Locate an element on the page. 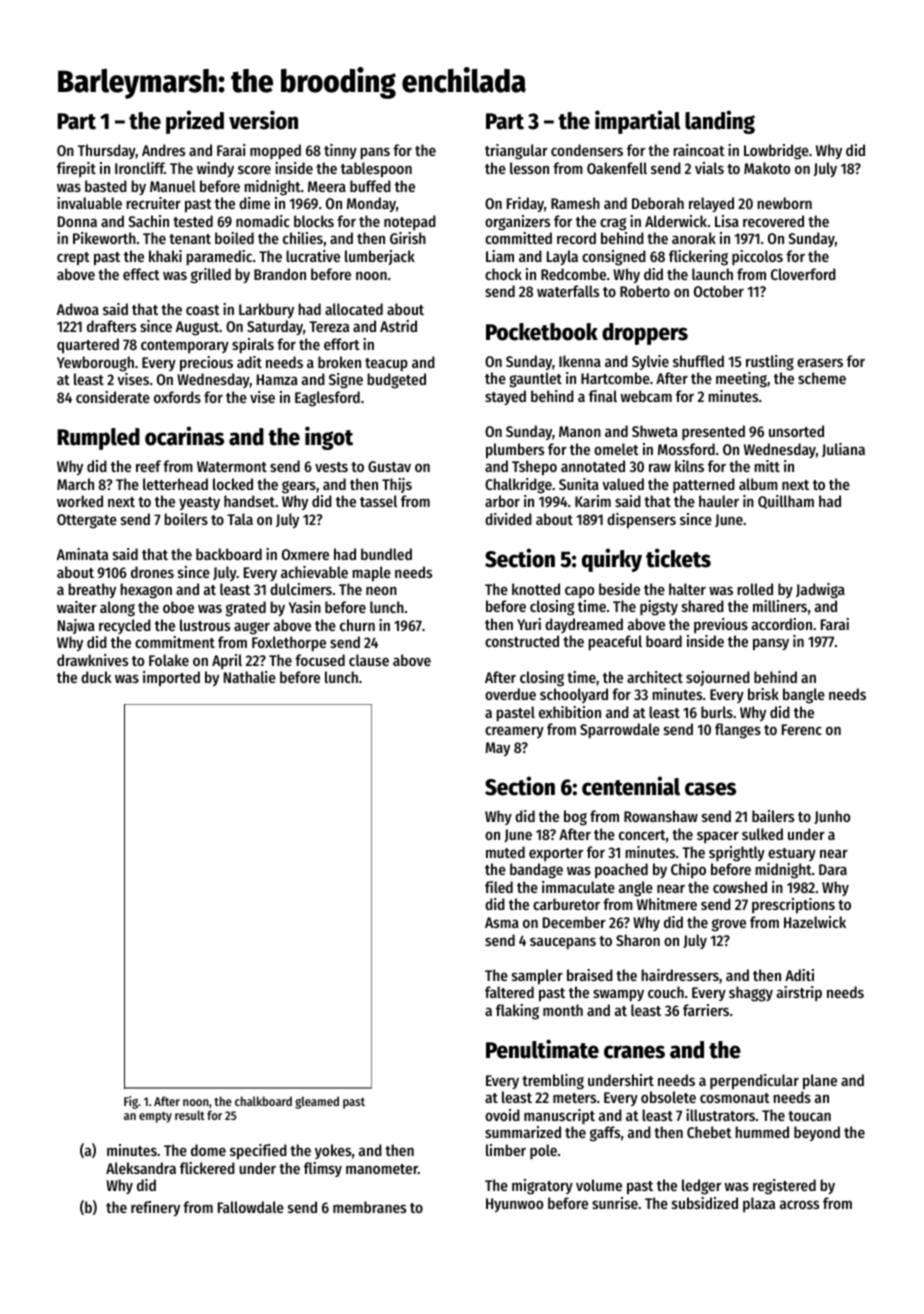  presented is located at coordinates (713, 432).
